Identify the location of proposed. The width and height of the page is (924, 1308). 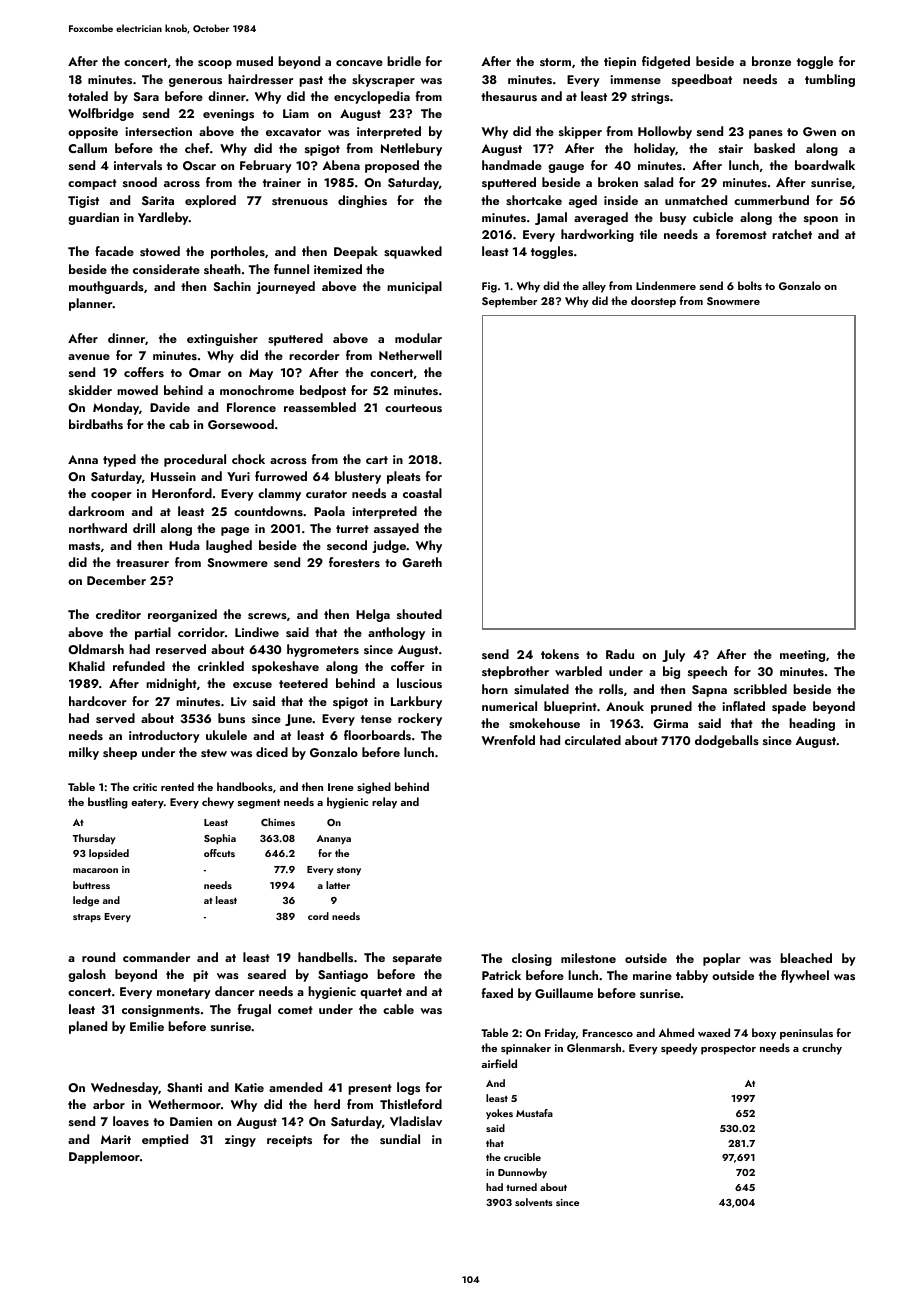
(392, 166).
